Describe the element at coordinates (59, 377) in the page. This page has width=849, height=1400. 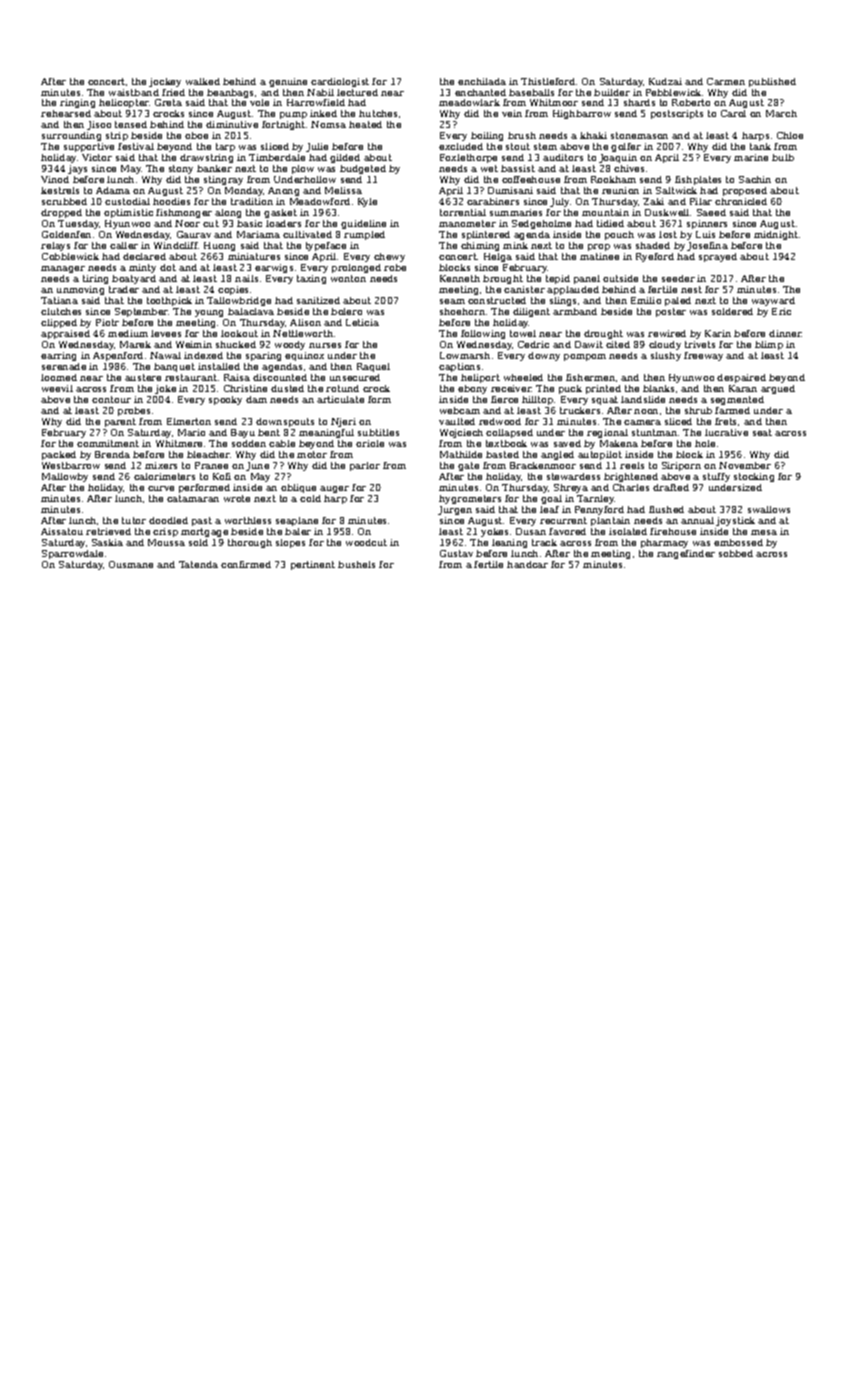
I see `loomed` at that location.
